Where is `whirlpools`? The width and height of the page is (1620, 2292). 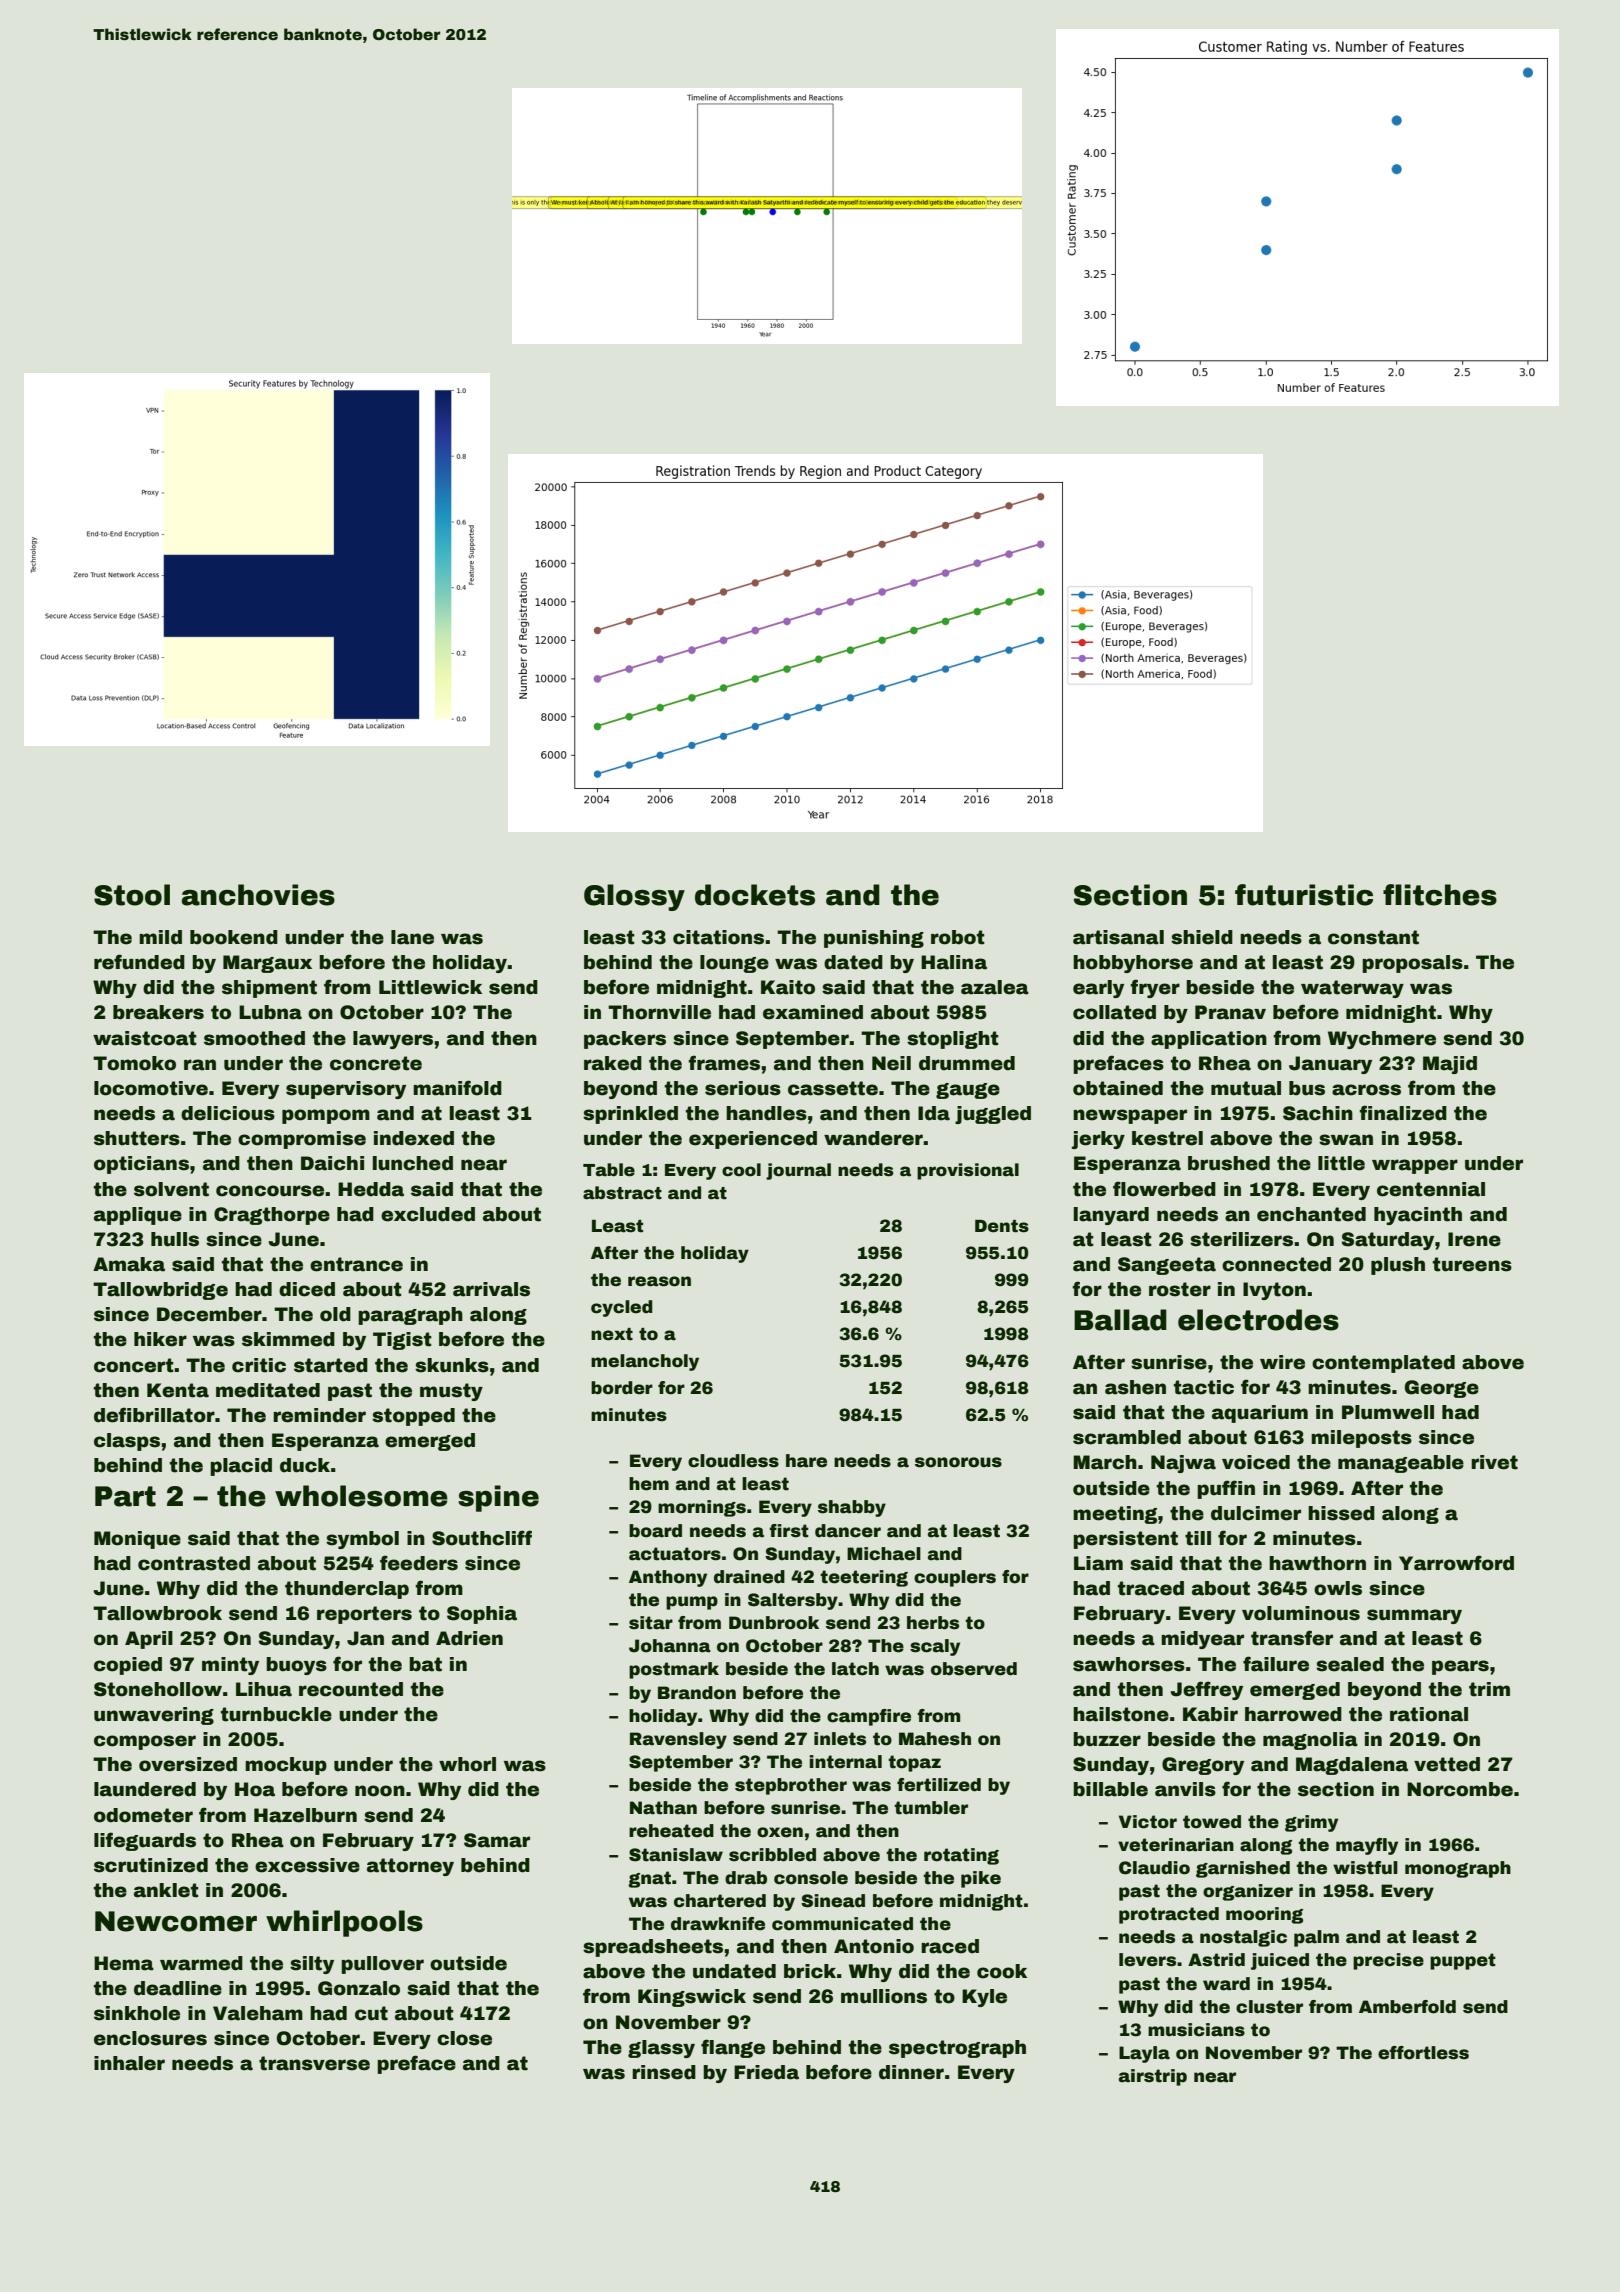
whirlpools is located at coordinates (344, 1923).
